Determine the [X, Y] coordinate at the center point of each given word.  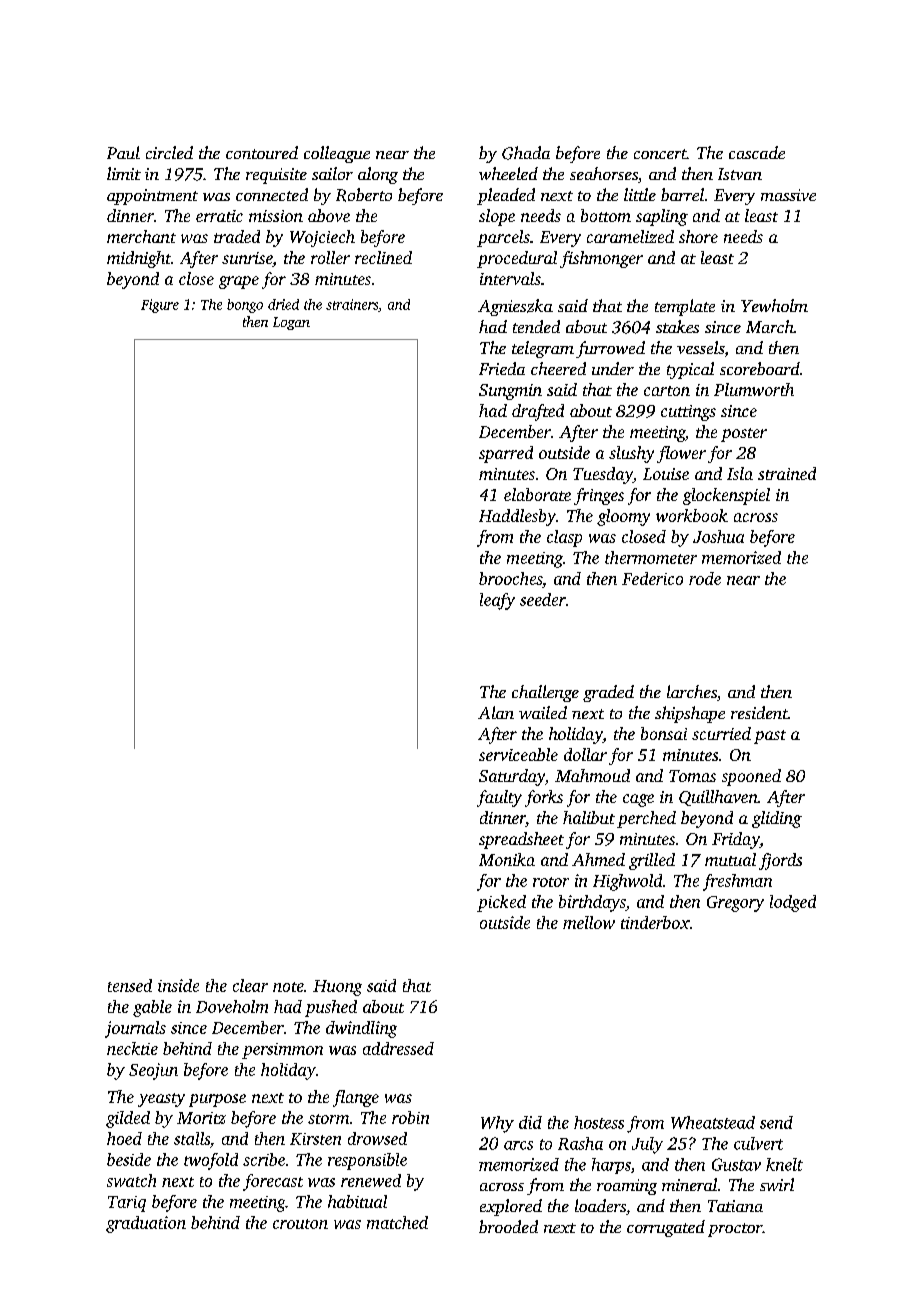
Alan [496, 712]
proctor [735, 1230]
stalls [192, 1138]
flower [681, 454]
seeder [543, 599]
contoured [262, 152]
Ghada [526, 153]
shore [698, 236]
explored [511, 1207]
